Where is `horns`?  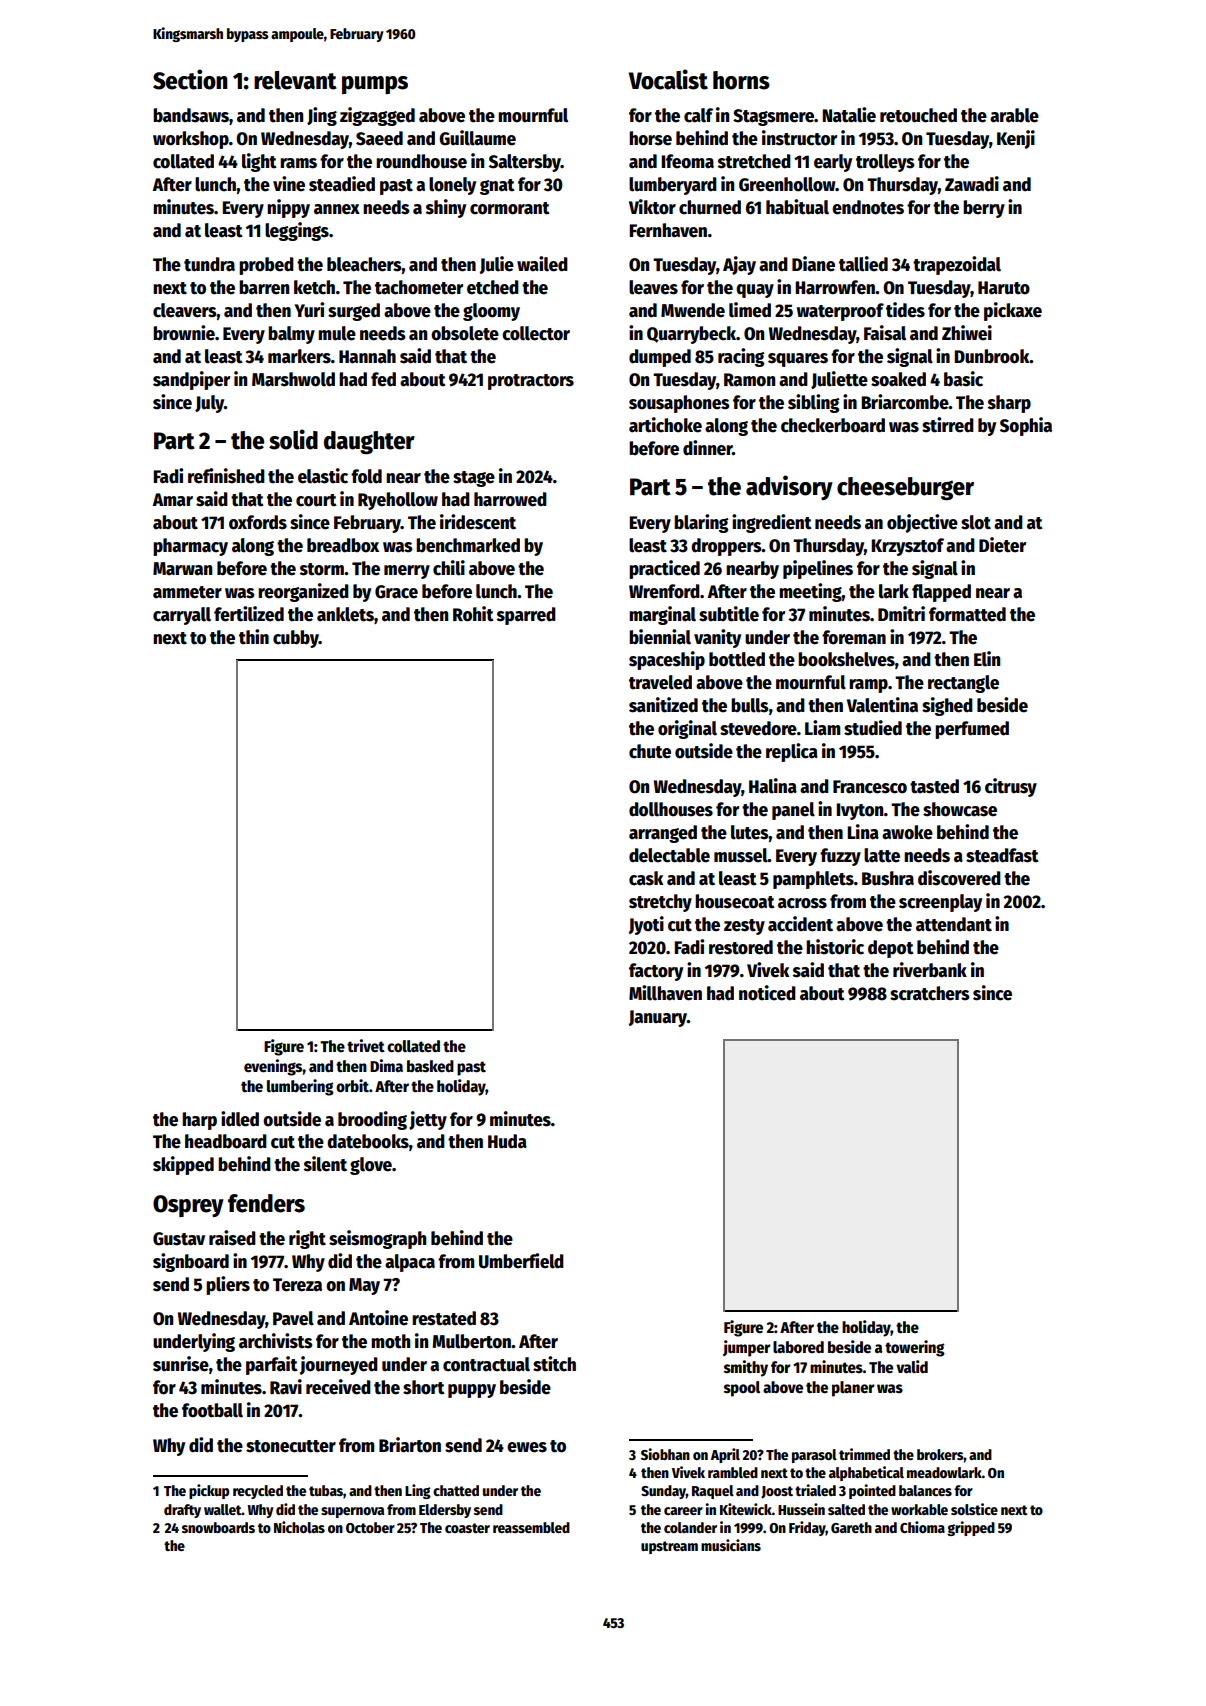 horns is located at coordinates (741, 80).
